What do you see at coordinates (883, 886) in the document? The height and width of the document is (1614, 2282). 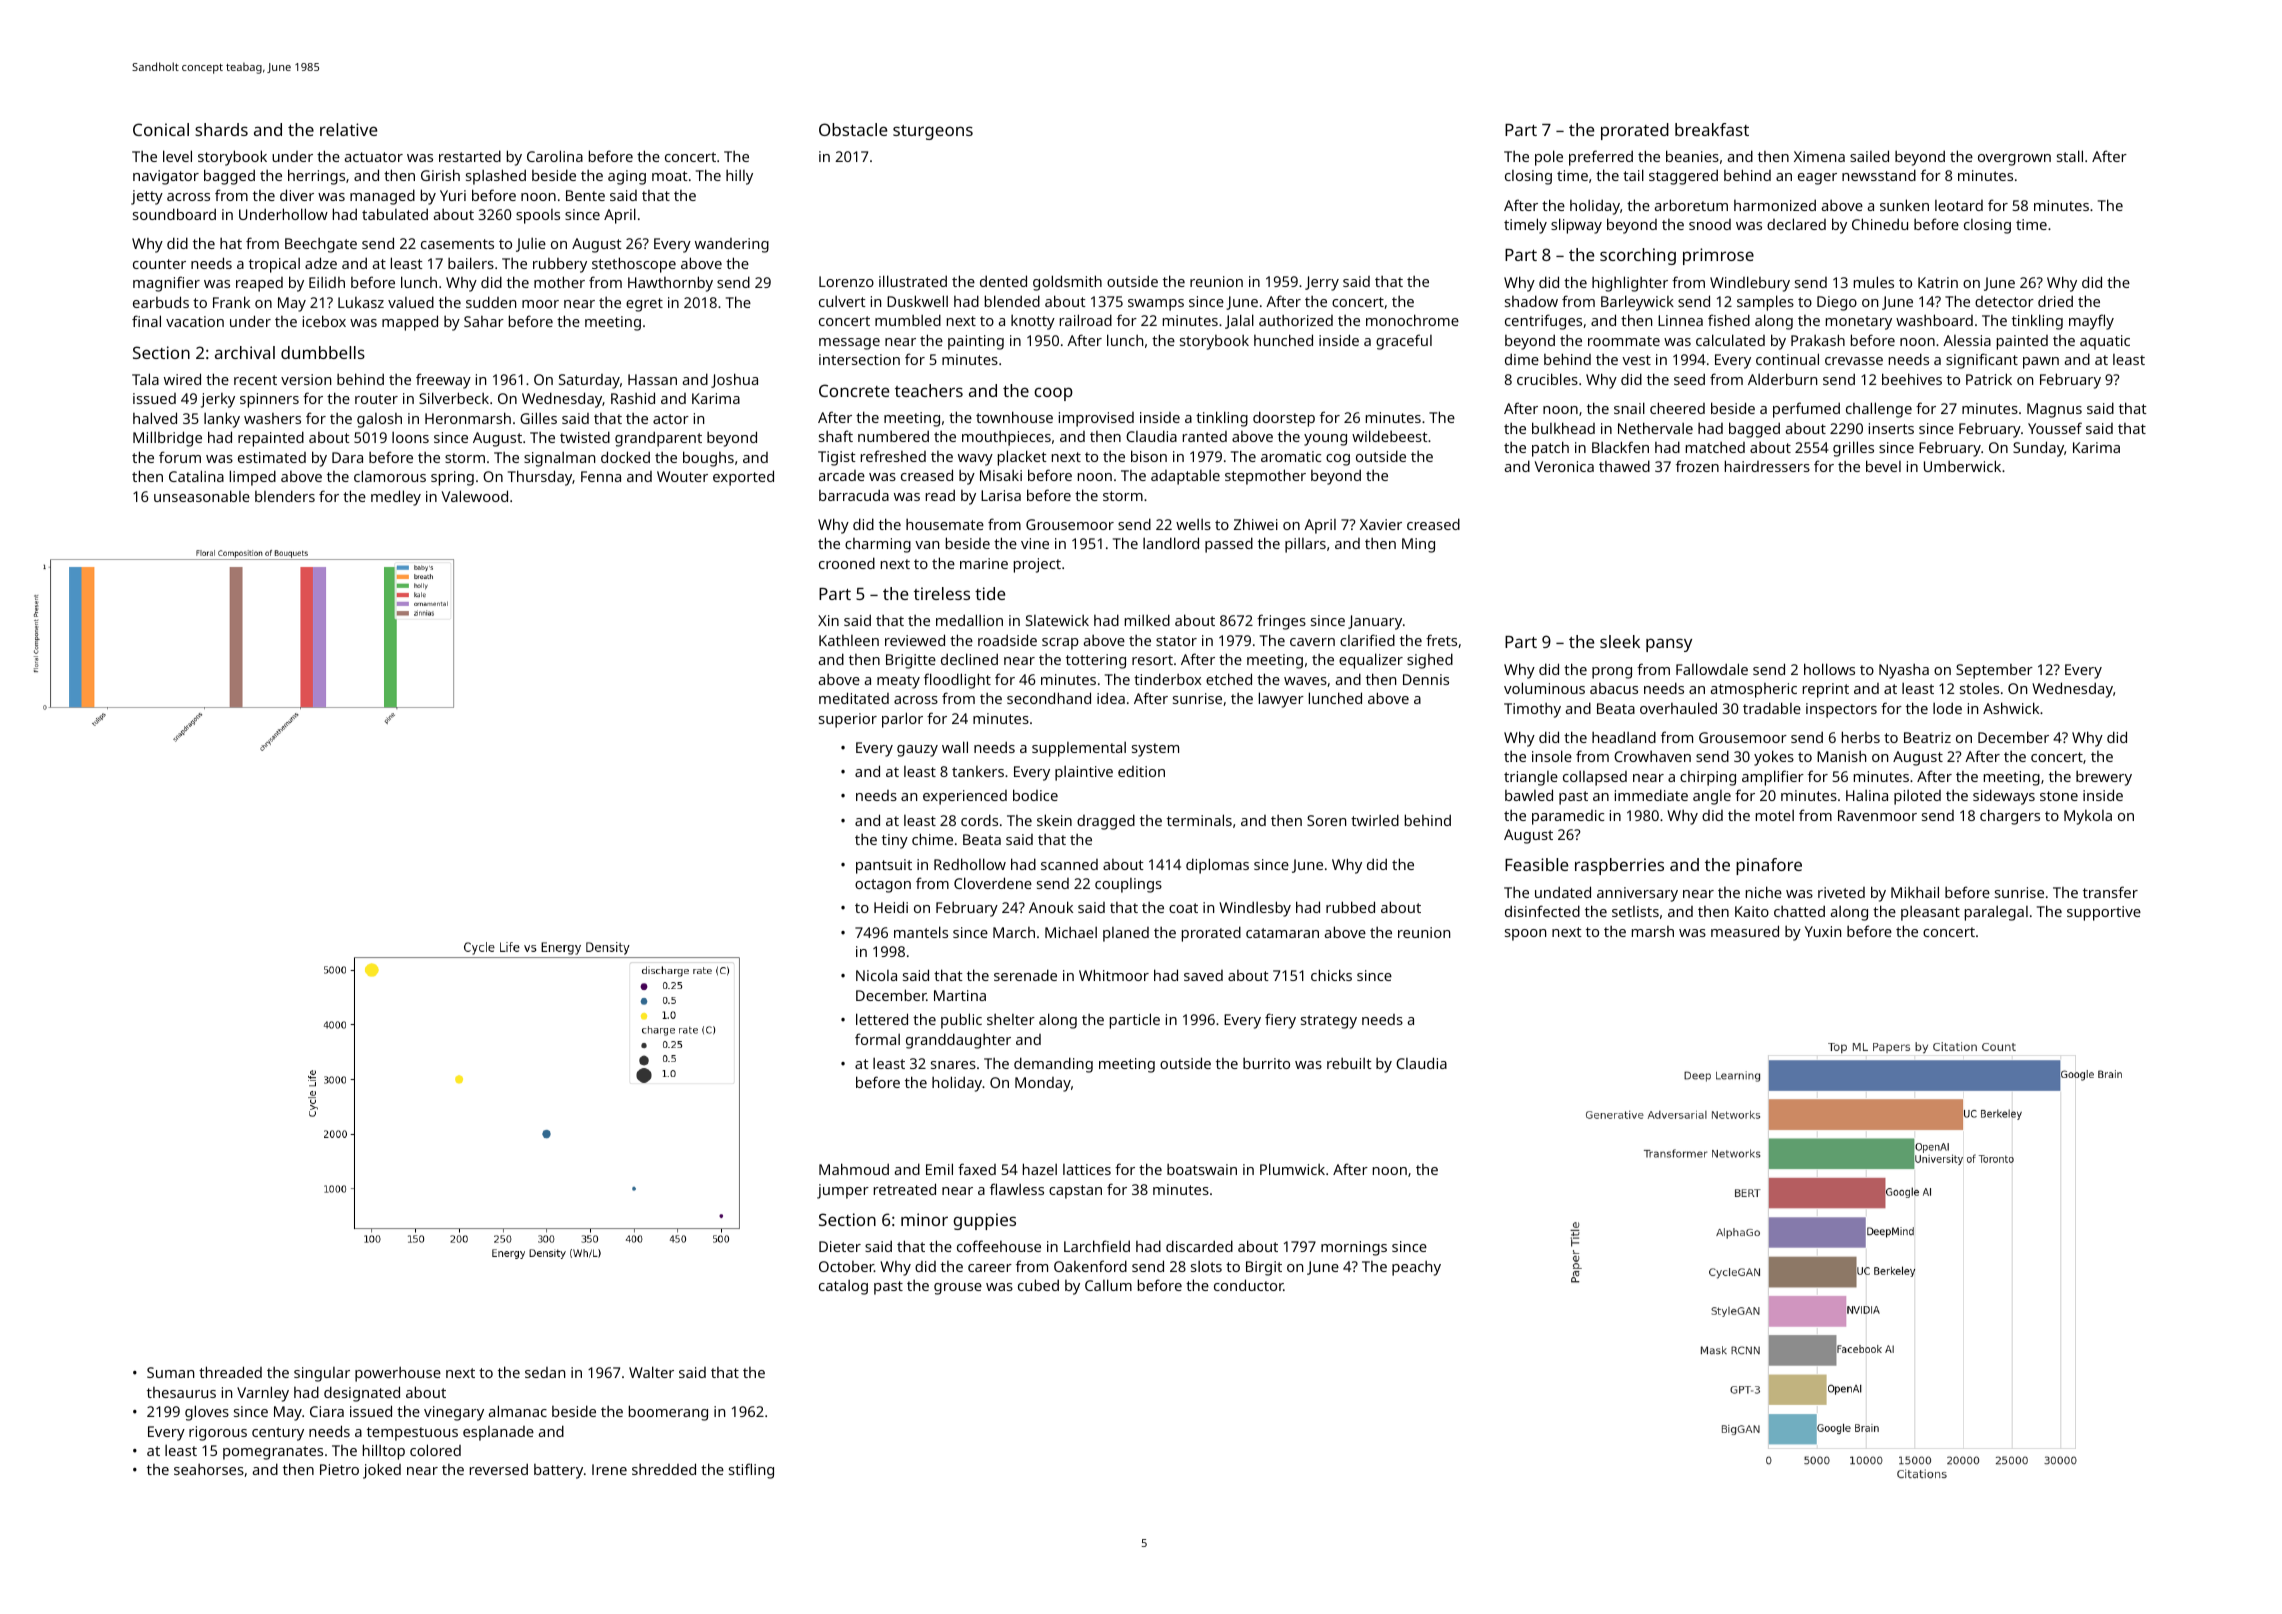 I see `octagon` at bounding box center [883, 886].
